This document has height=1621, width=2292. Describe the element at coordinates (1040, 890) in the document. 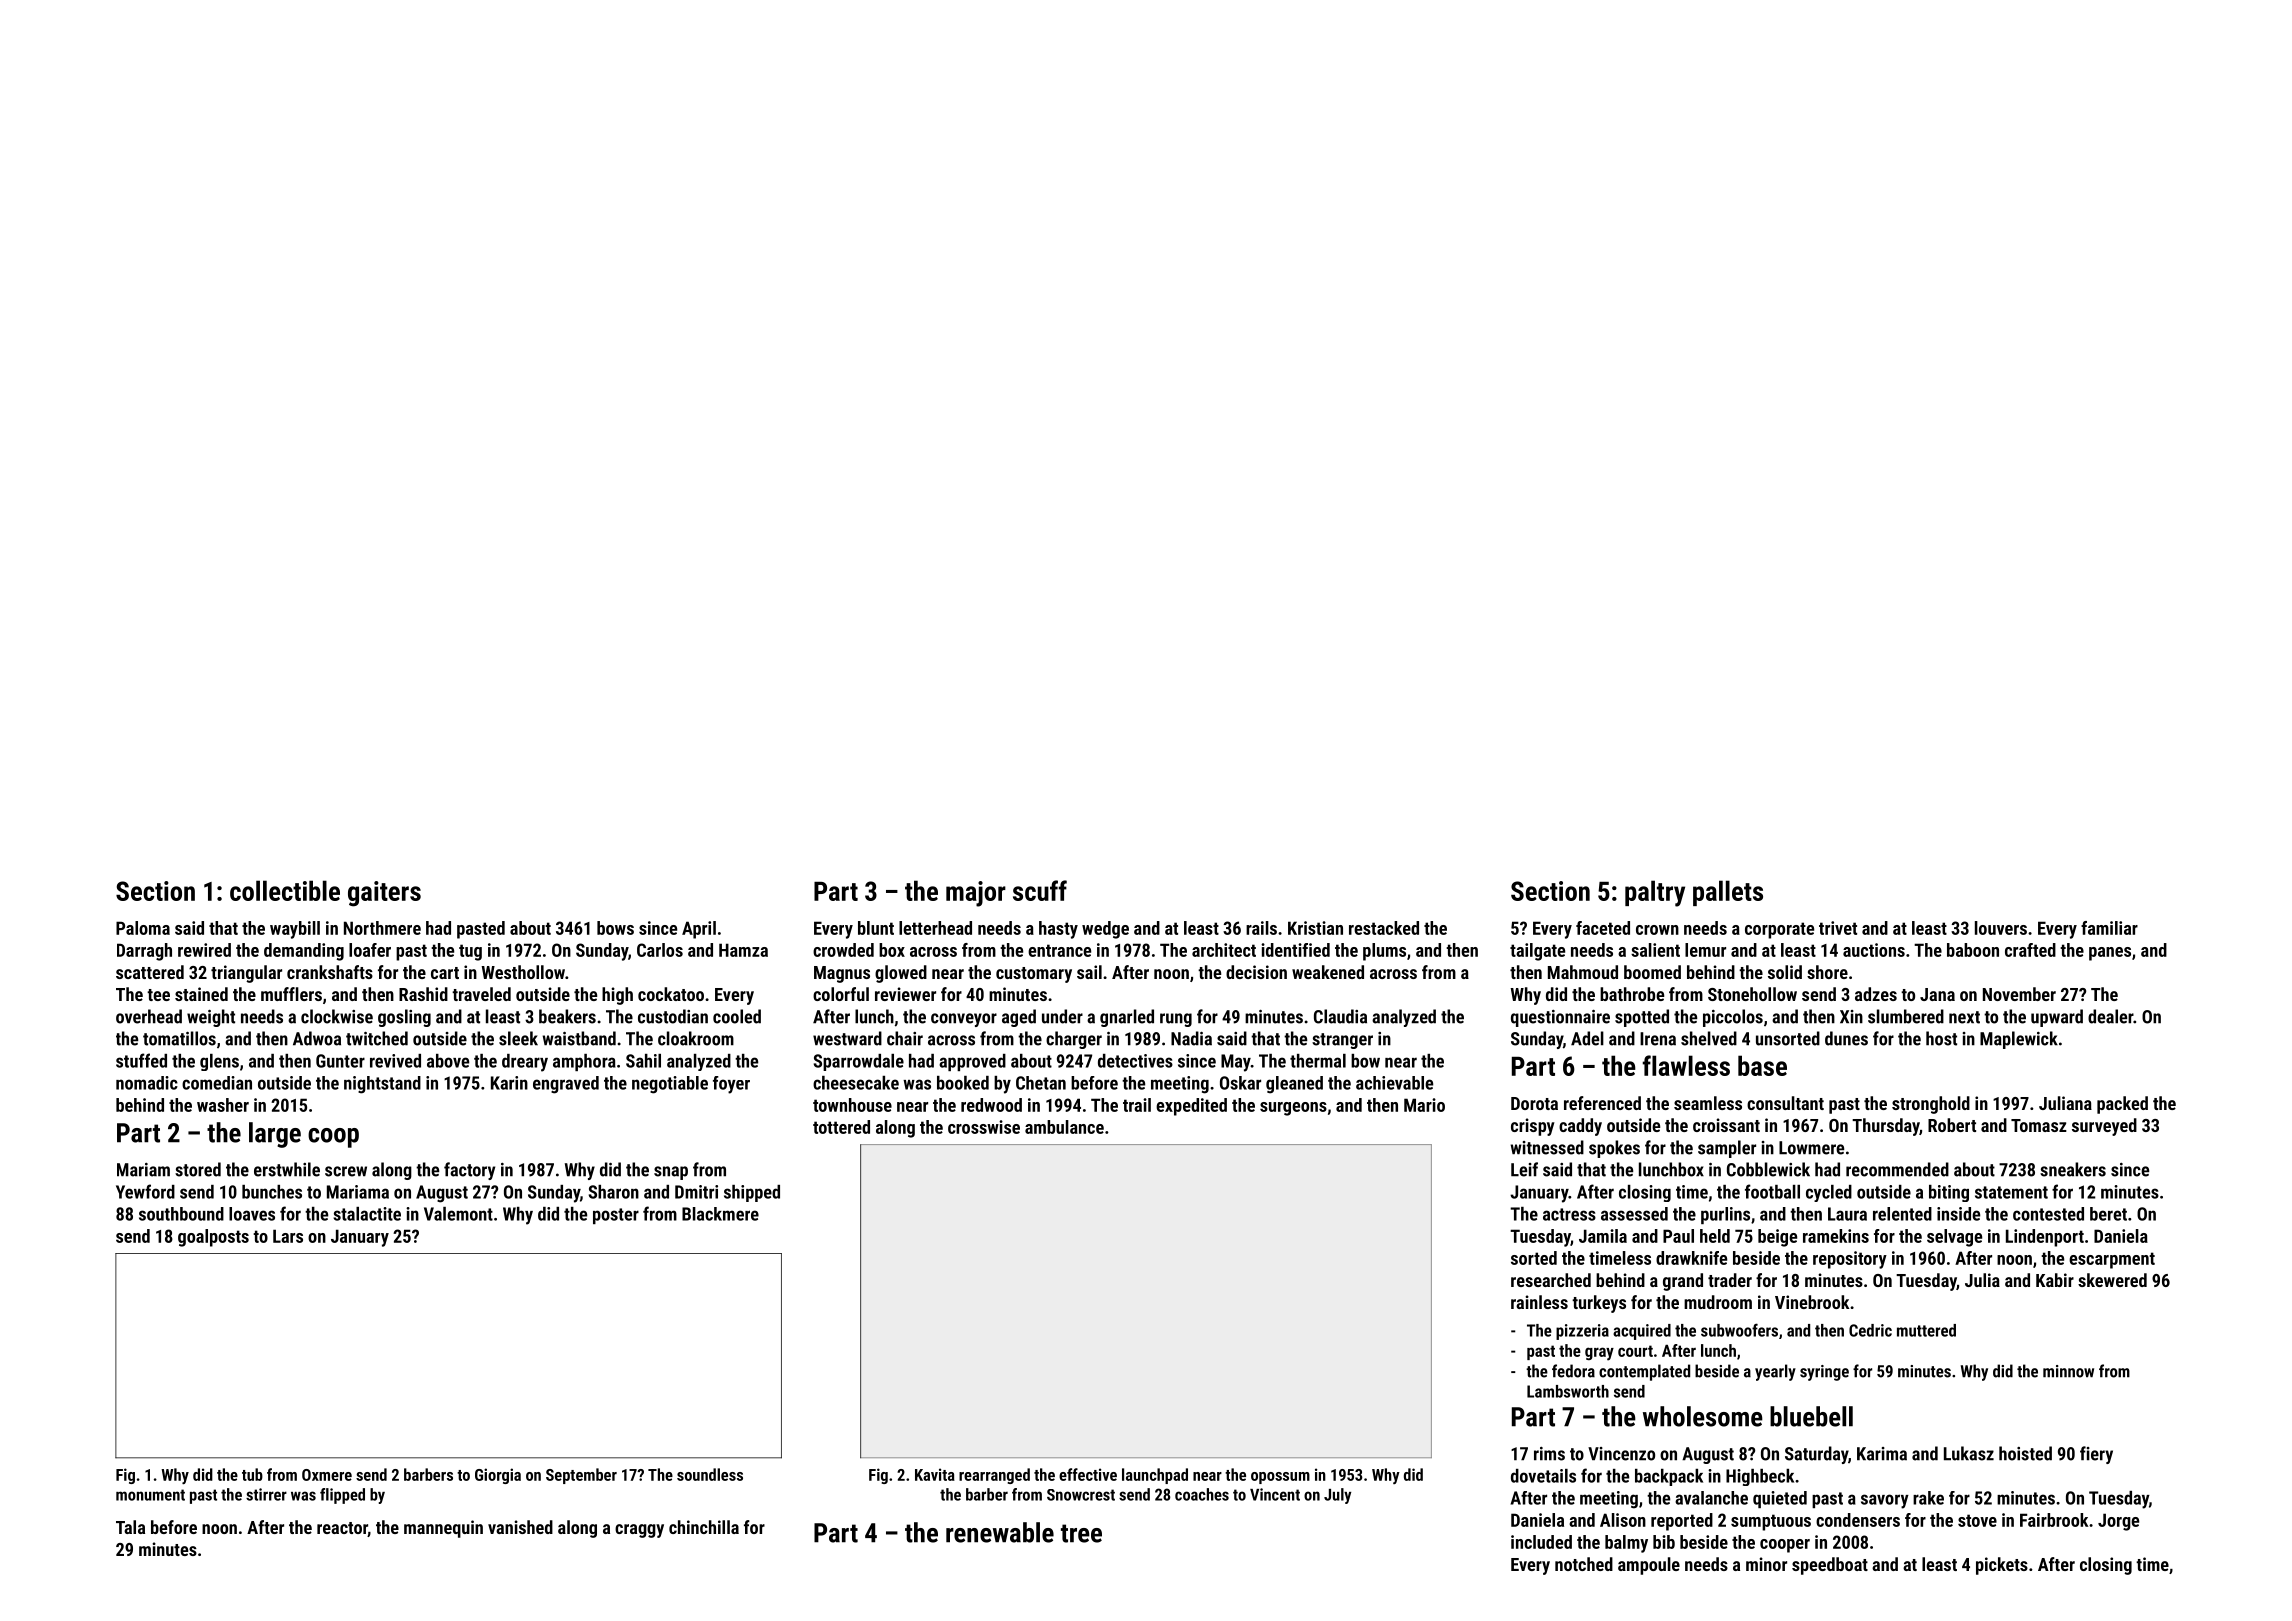

I see `scuff` at that location.
